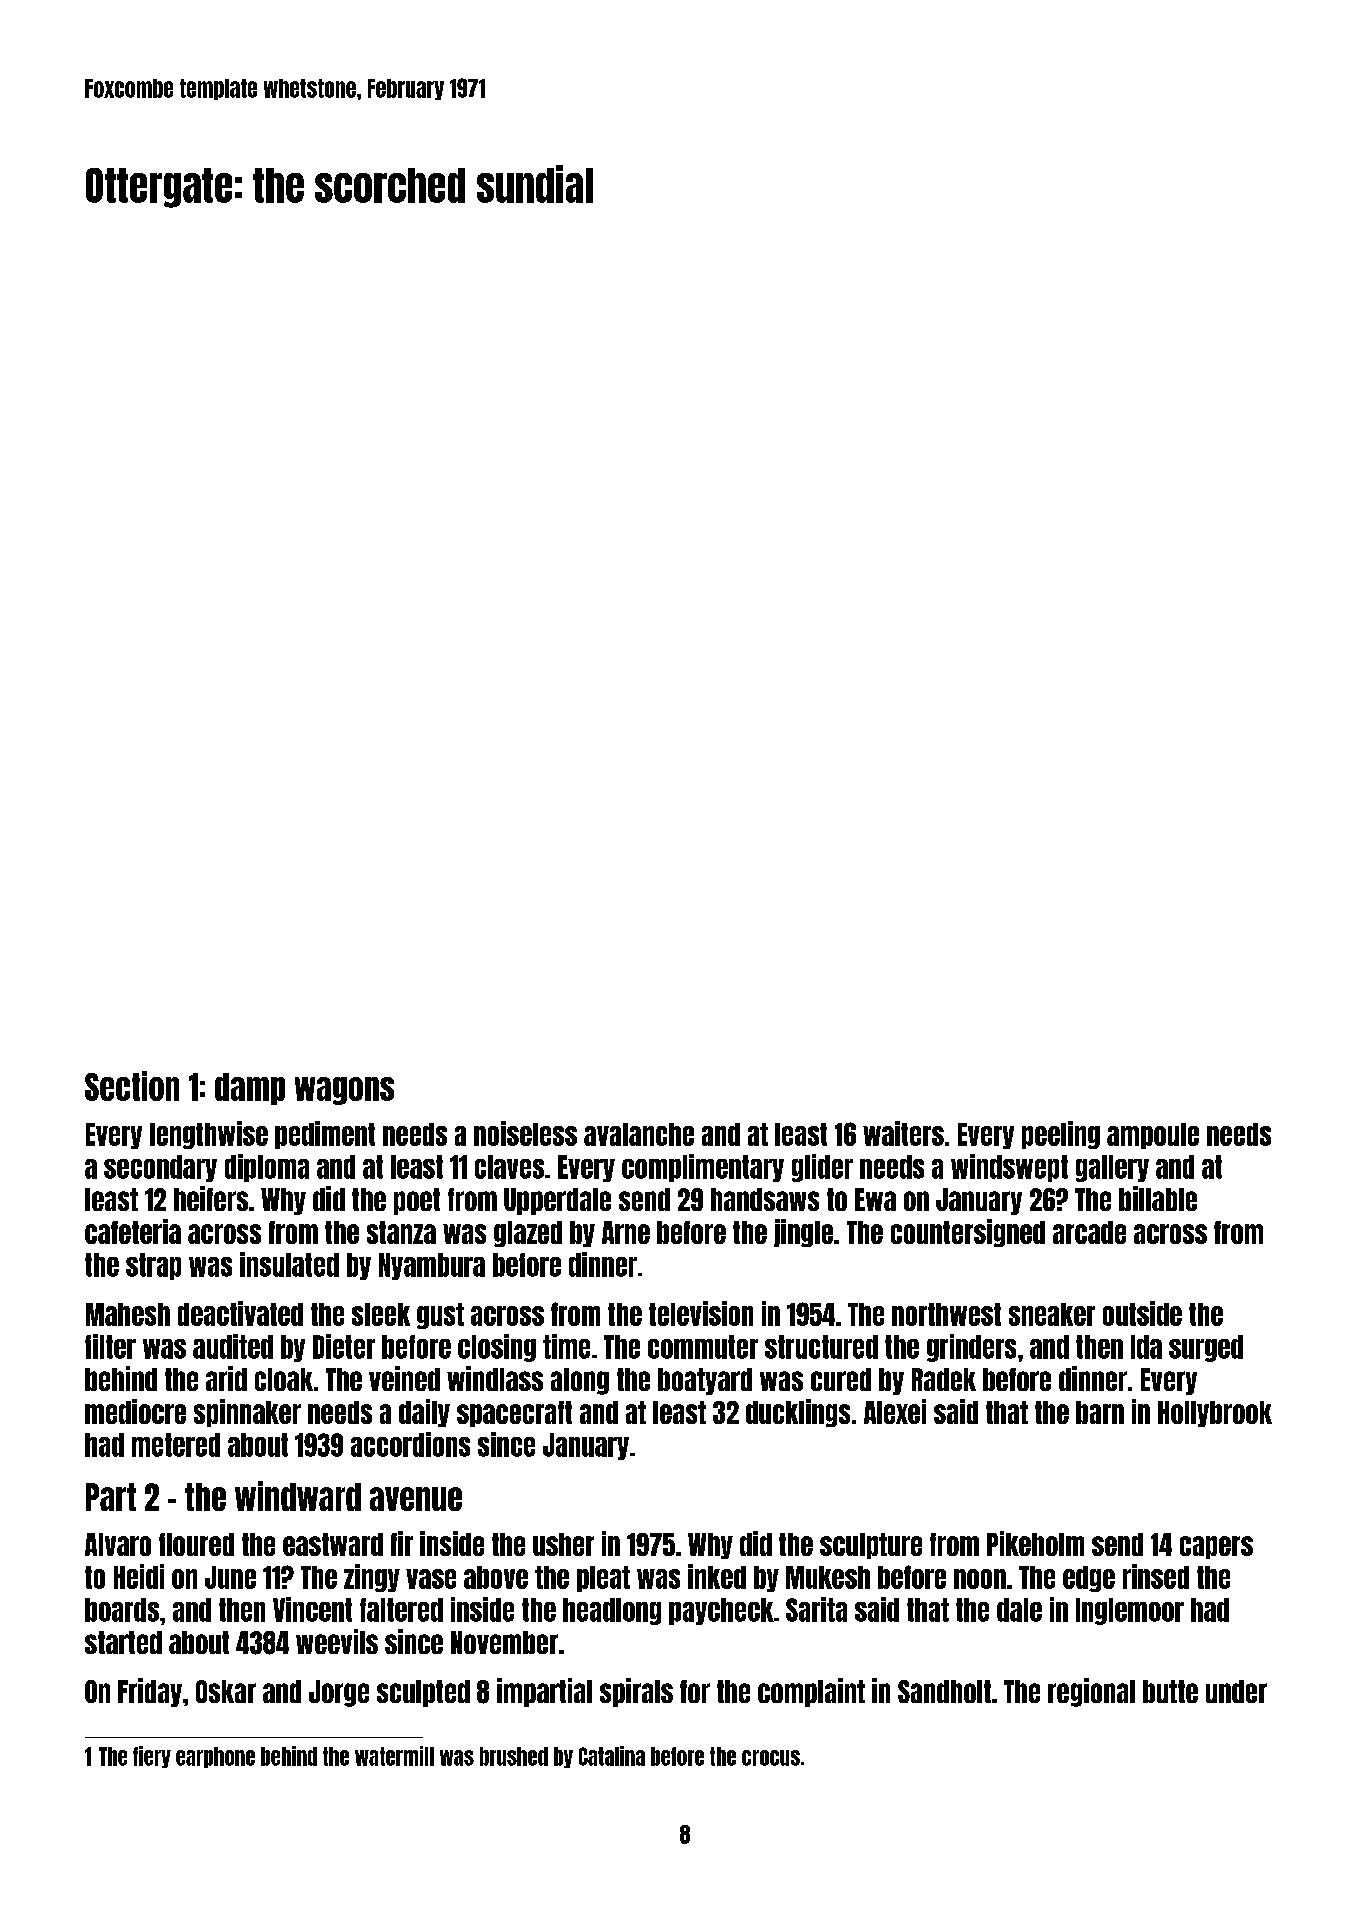 This screenshot has height=1922, width=1359. What do you see at coordinates (639, 1134) in the screenshot?
I see `avalanche` at bounding box center [639, 1134].
